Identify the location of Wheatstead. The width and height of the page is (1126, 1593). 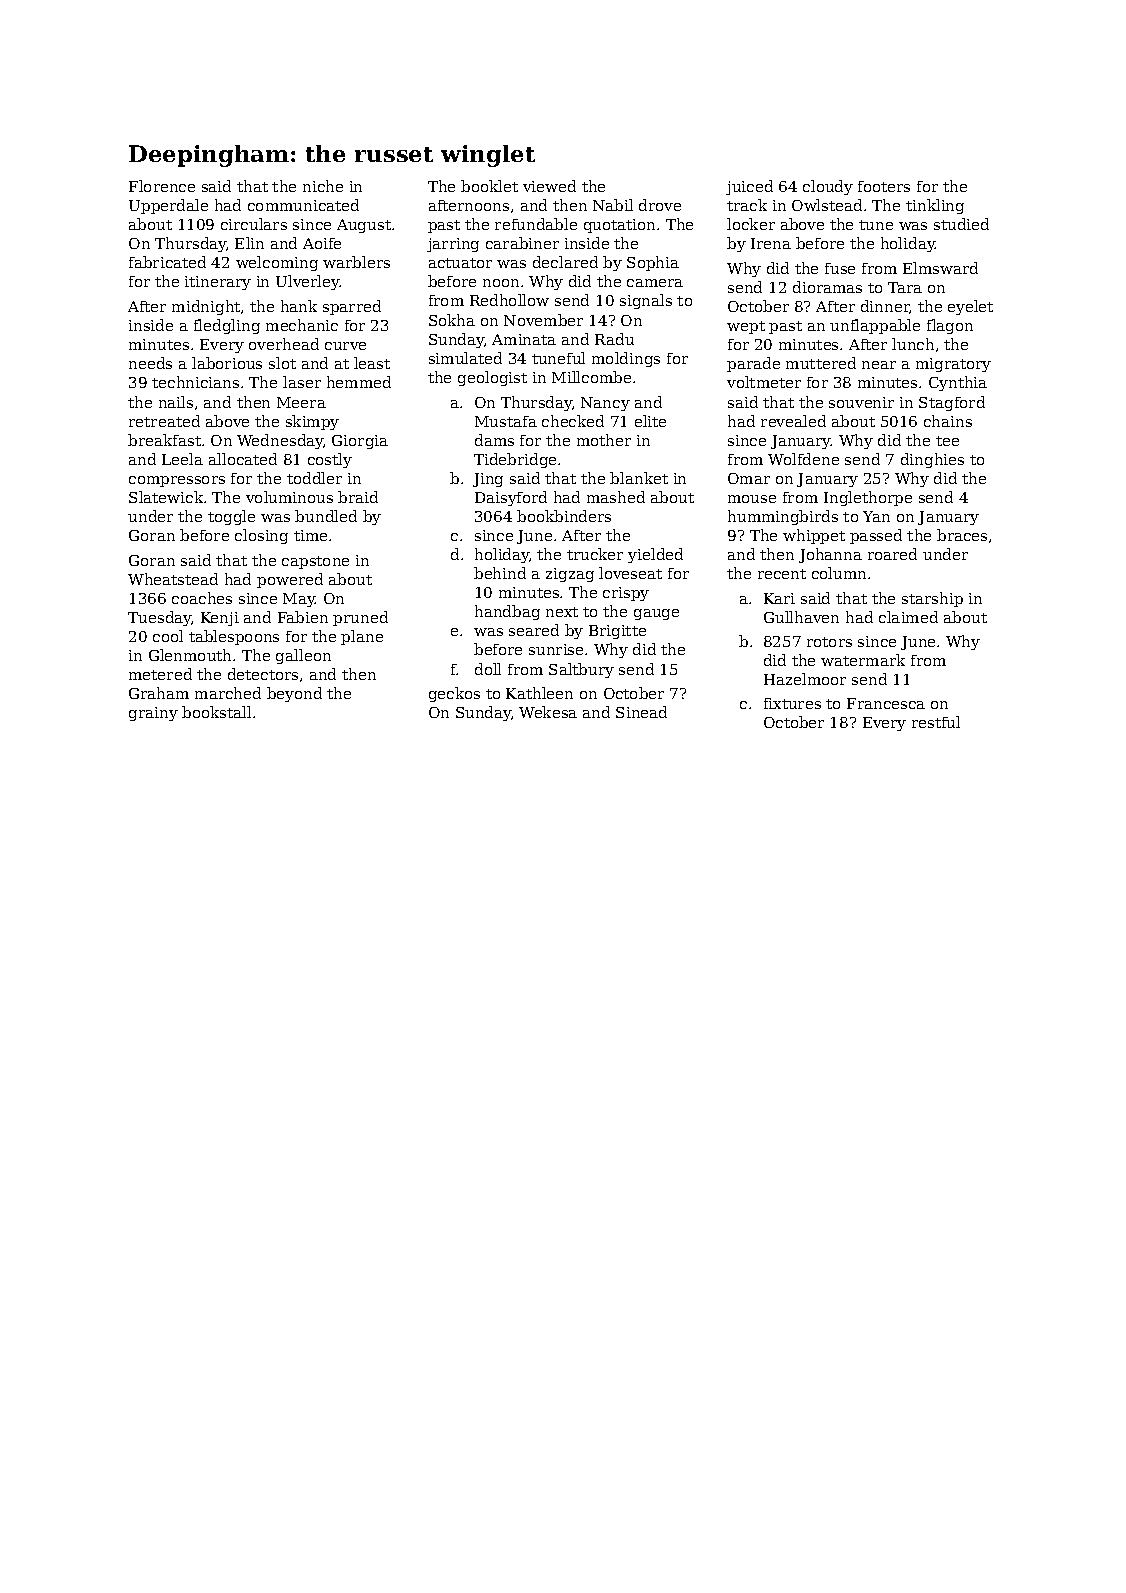
(173, 579).
